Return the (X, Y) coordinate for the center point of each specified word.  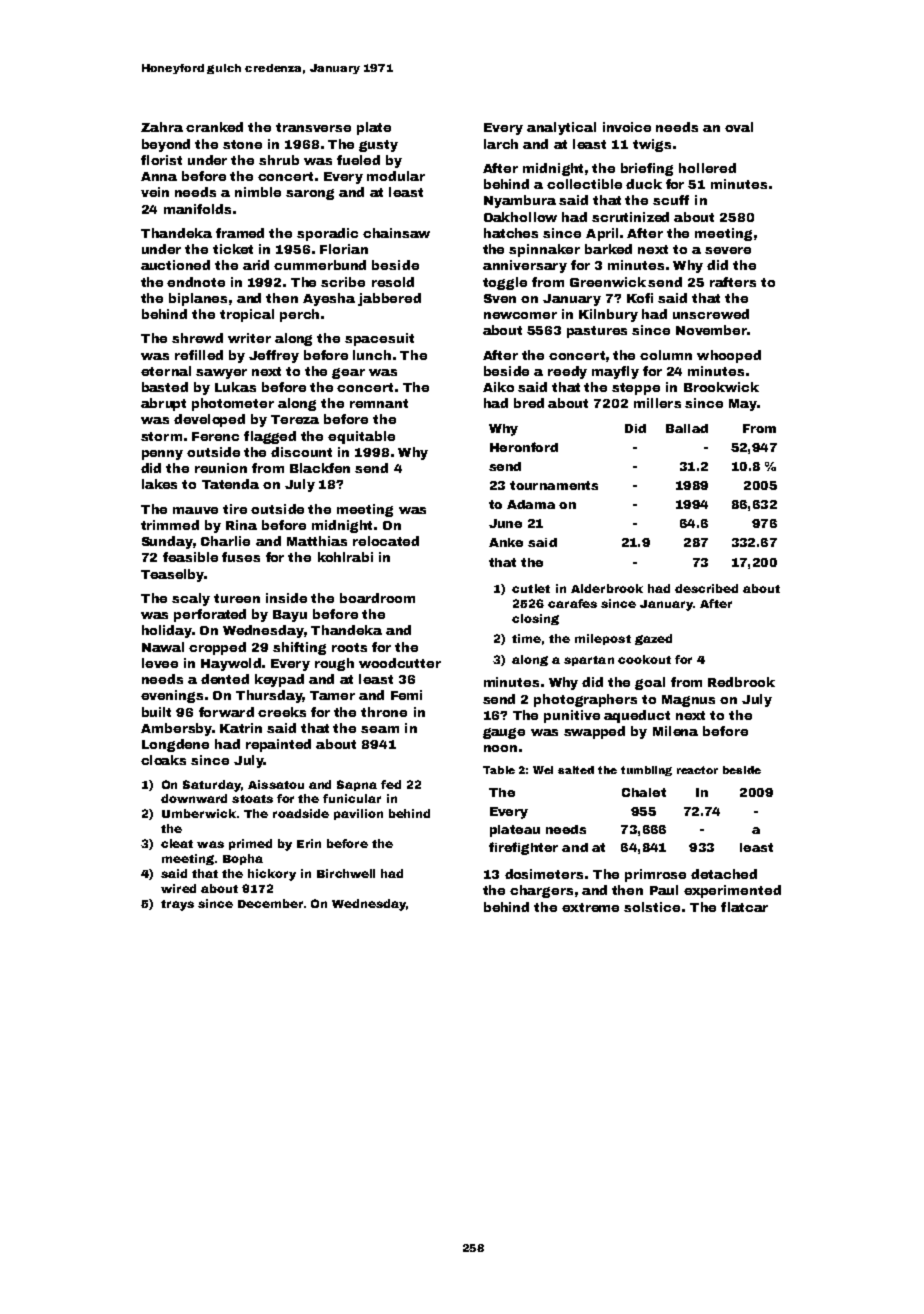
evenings (172, 696)
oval (739, 127)
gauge (504, 733)
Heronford (524, 447)
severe (728, 250)
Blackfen (320, 468)
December (270, 903)
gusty (378, 146)
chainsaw (396, 233)
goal (650, 683)
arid (256, 265)
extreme (590, 907)
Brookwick (721, 387)
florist (161, 160)
